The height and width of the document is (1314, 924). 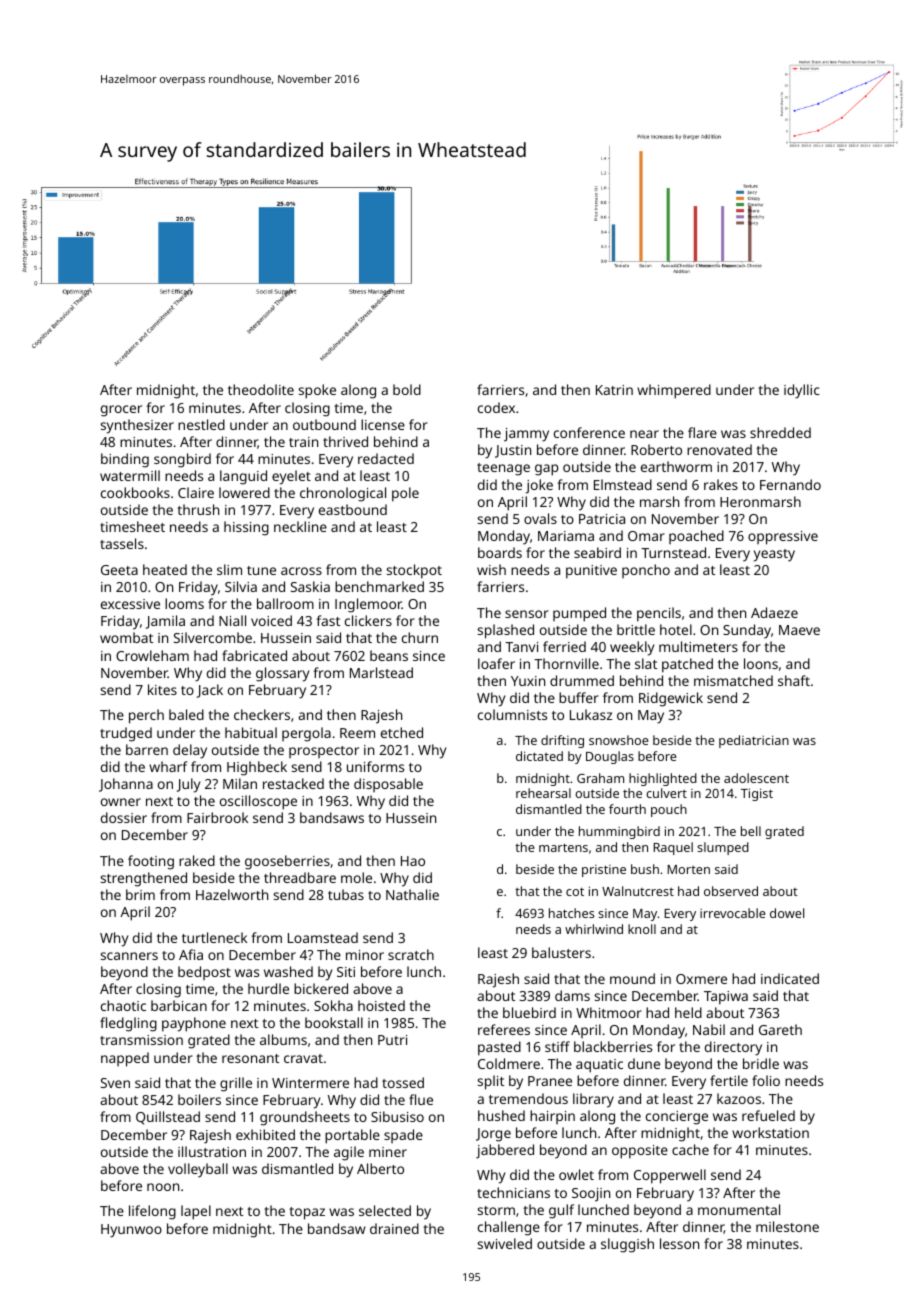 What do you see at coordinates (196, 1212) in the document?
I see `lapel` at bounding box center [196, 1212].
